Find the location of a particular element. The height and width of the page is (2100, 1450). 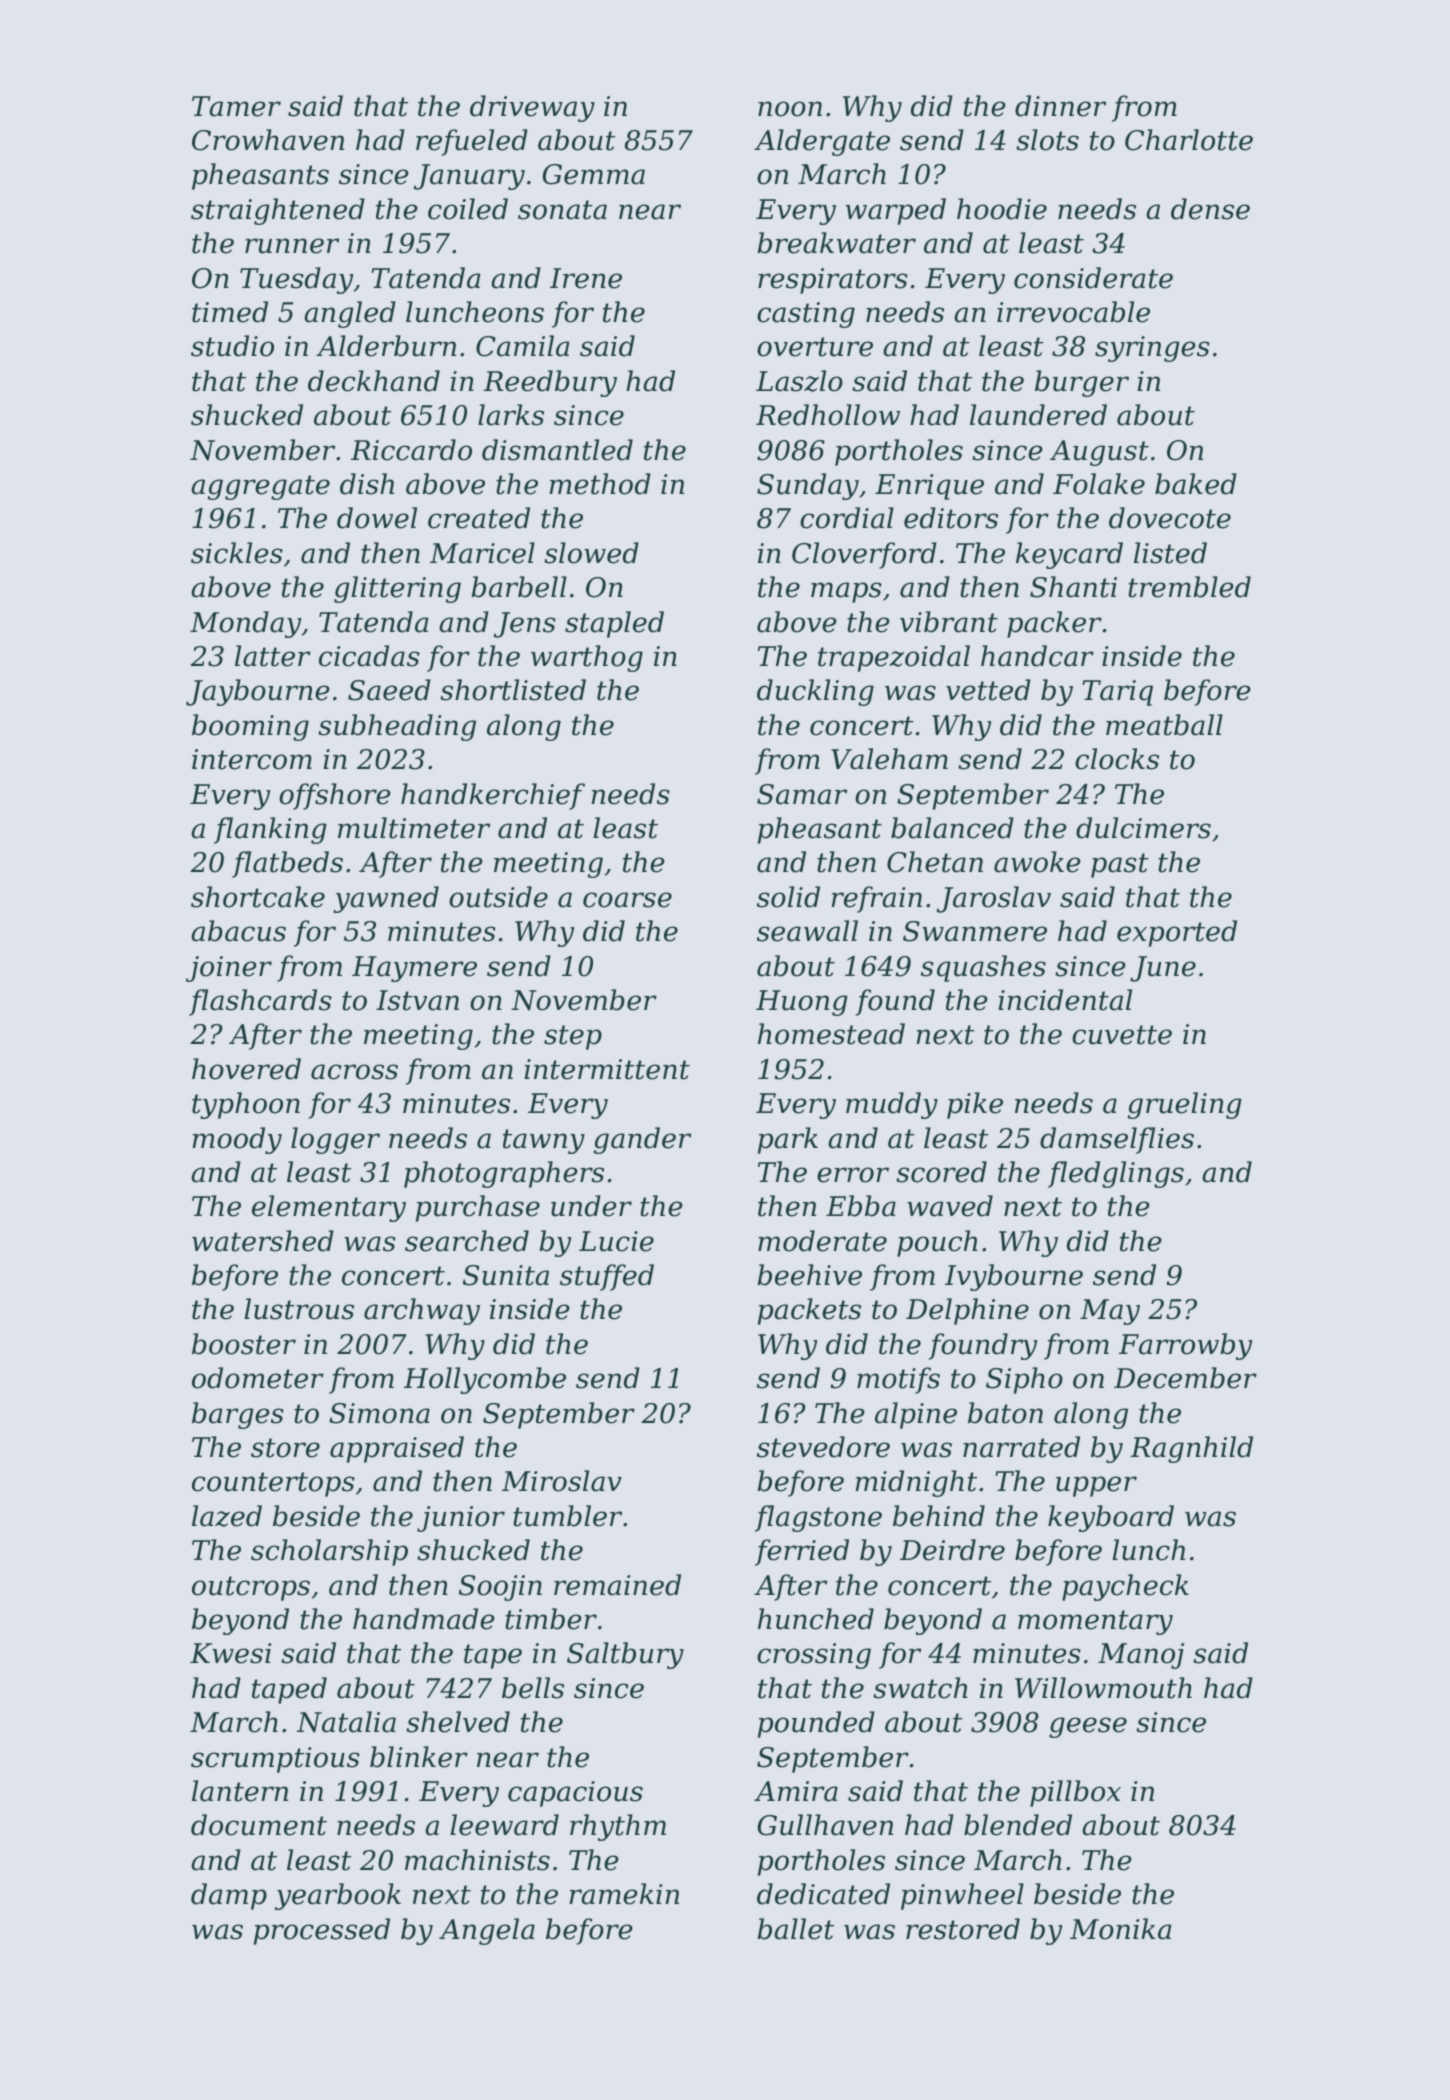

ballet is located at coordinates (795, 1929).
